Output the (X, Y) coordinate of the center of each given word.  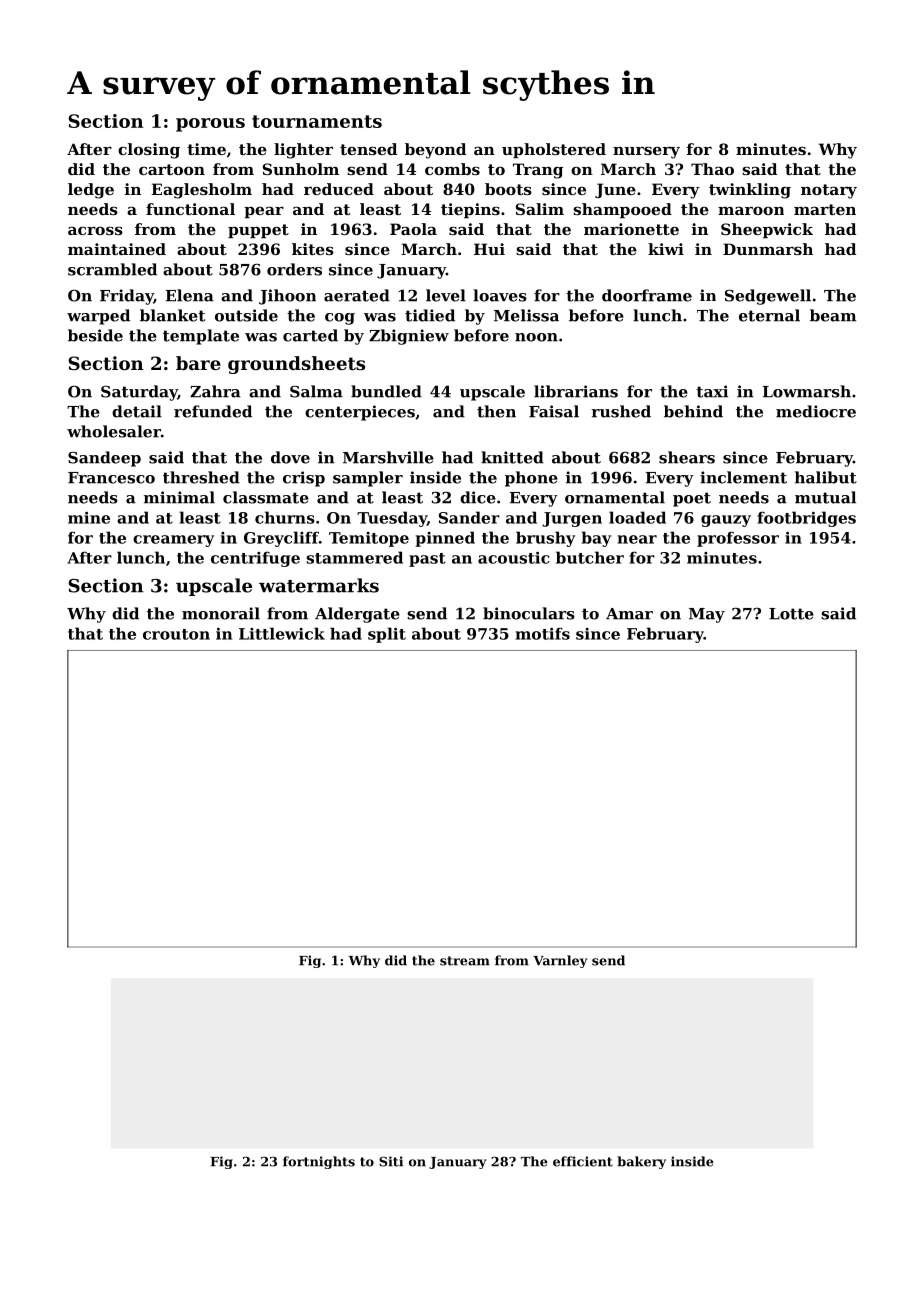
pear (264, 212)
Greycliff (281, 539)
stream (465, 961)
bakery (642, 1162)
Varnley (560, 961)
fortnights (319, 1162)
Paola (413, 229)
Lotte (791, 614)
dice (478, 497)
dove (290, 457)
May (707, 615)
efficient (583, 1161)
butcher (590, 557)
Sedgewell (768, 297)
